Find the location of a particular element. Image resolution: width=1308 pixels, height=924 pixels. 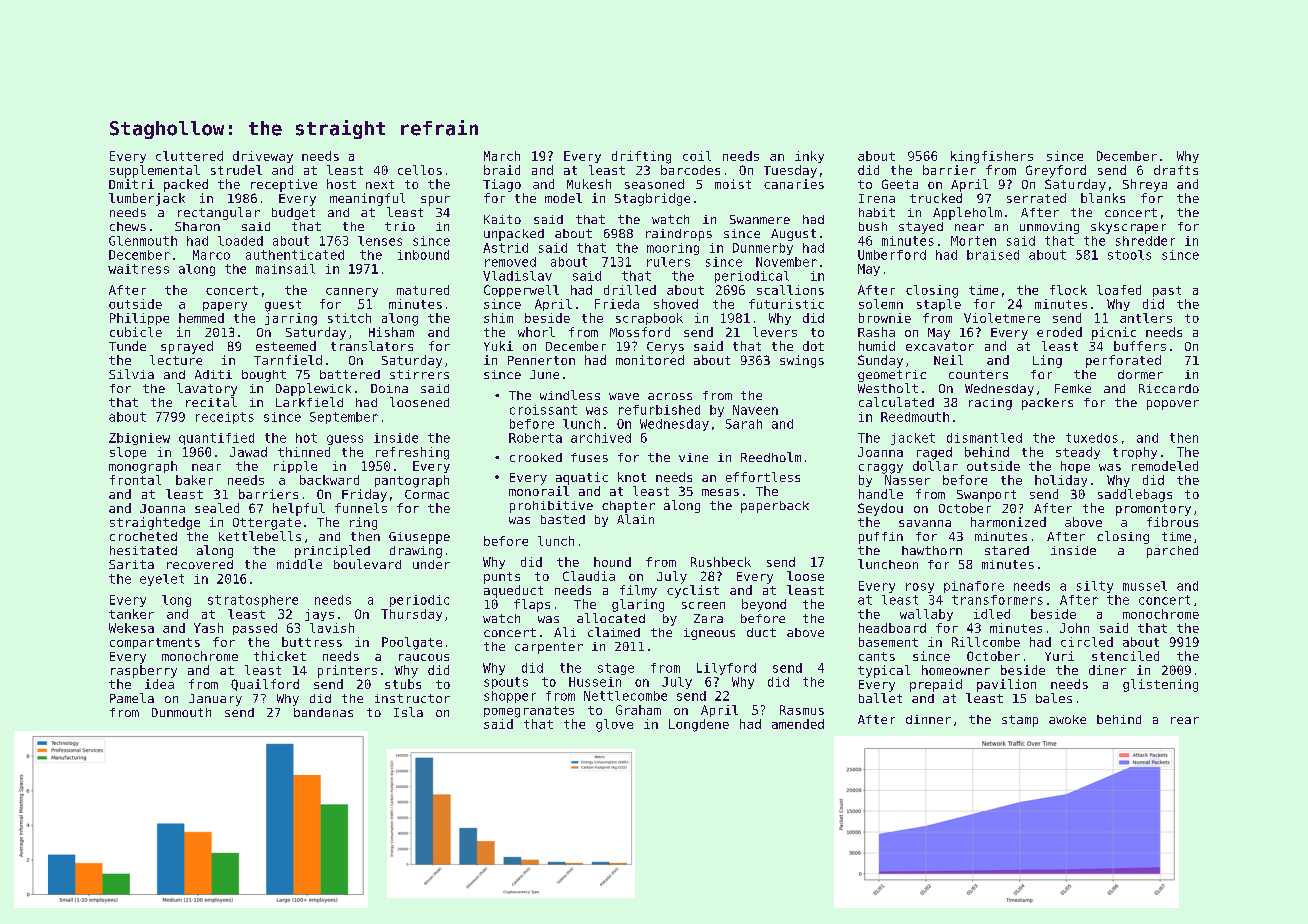

habit is located at coordinates (877, 212).
